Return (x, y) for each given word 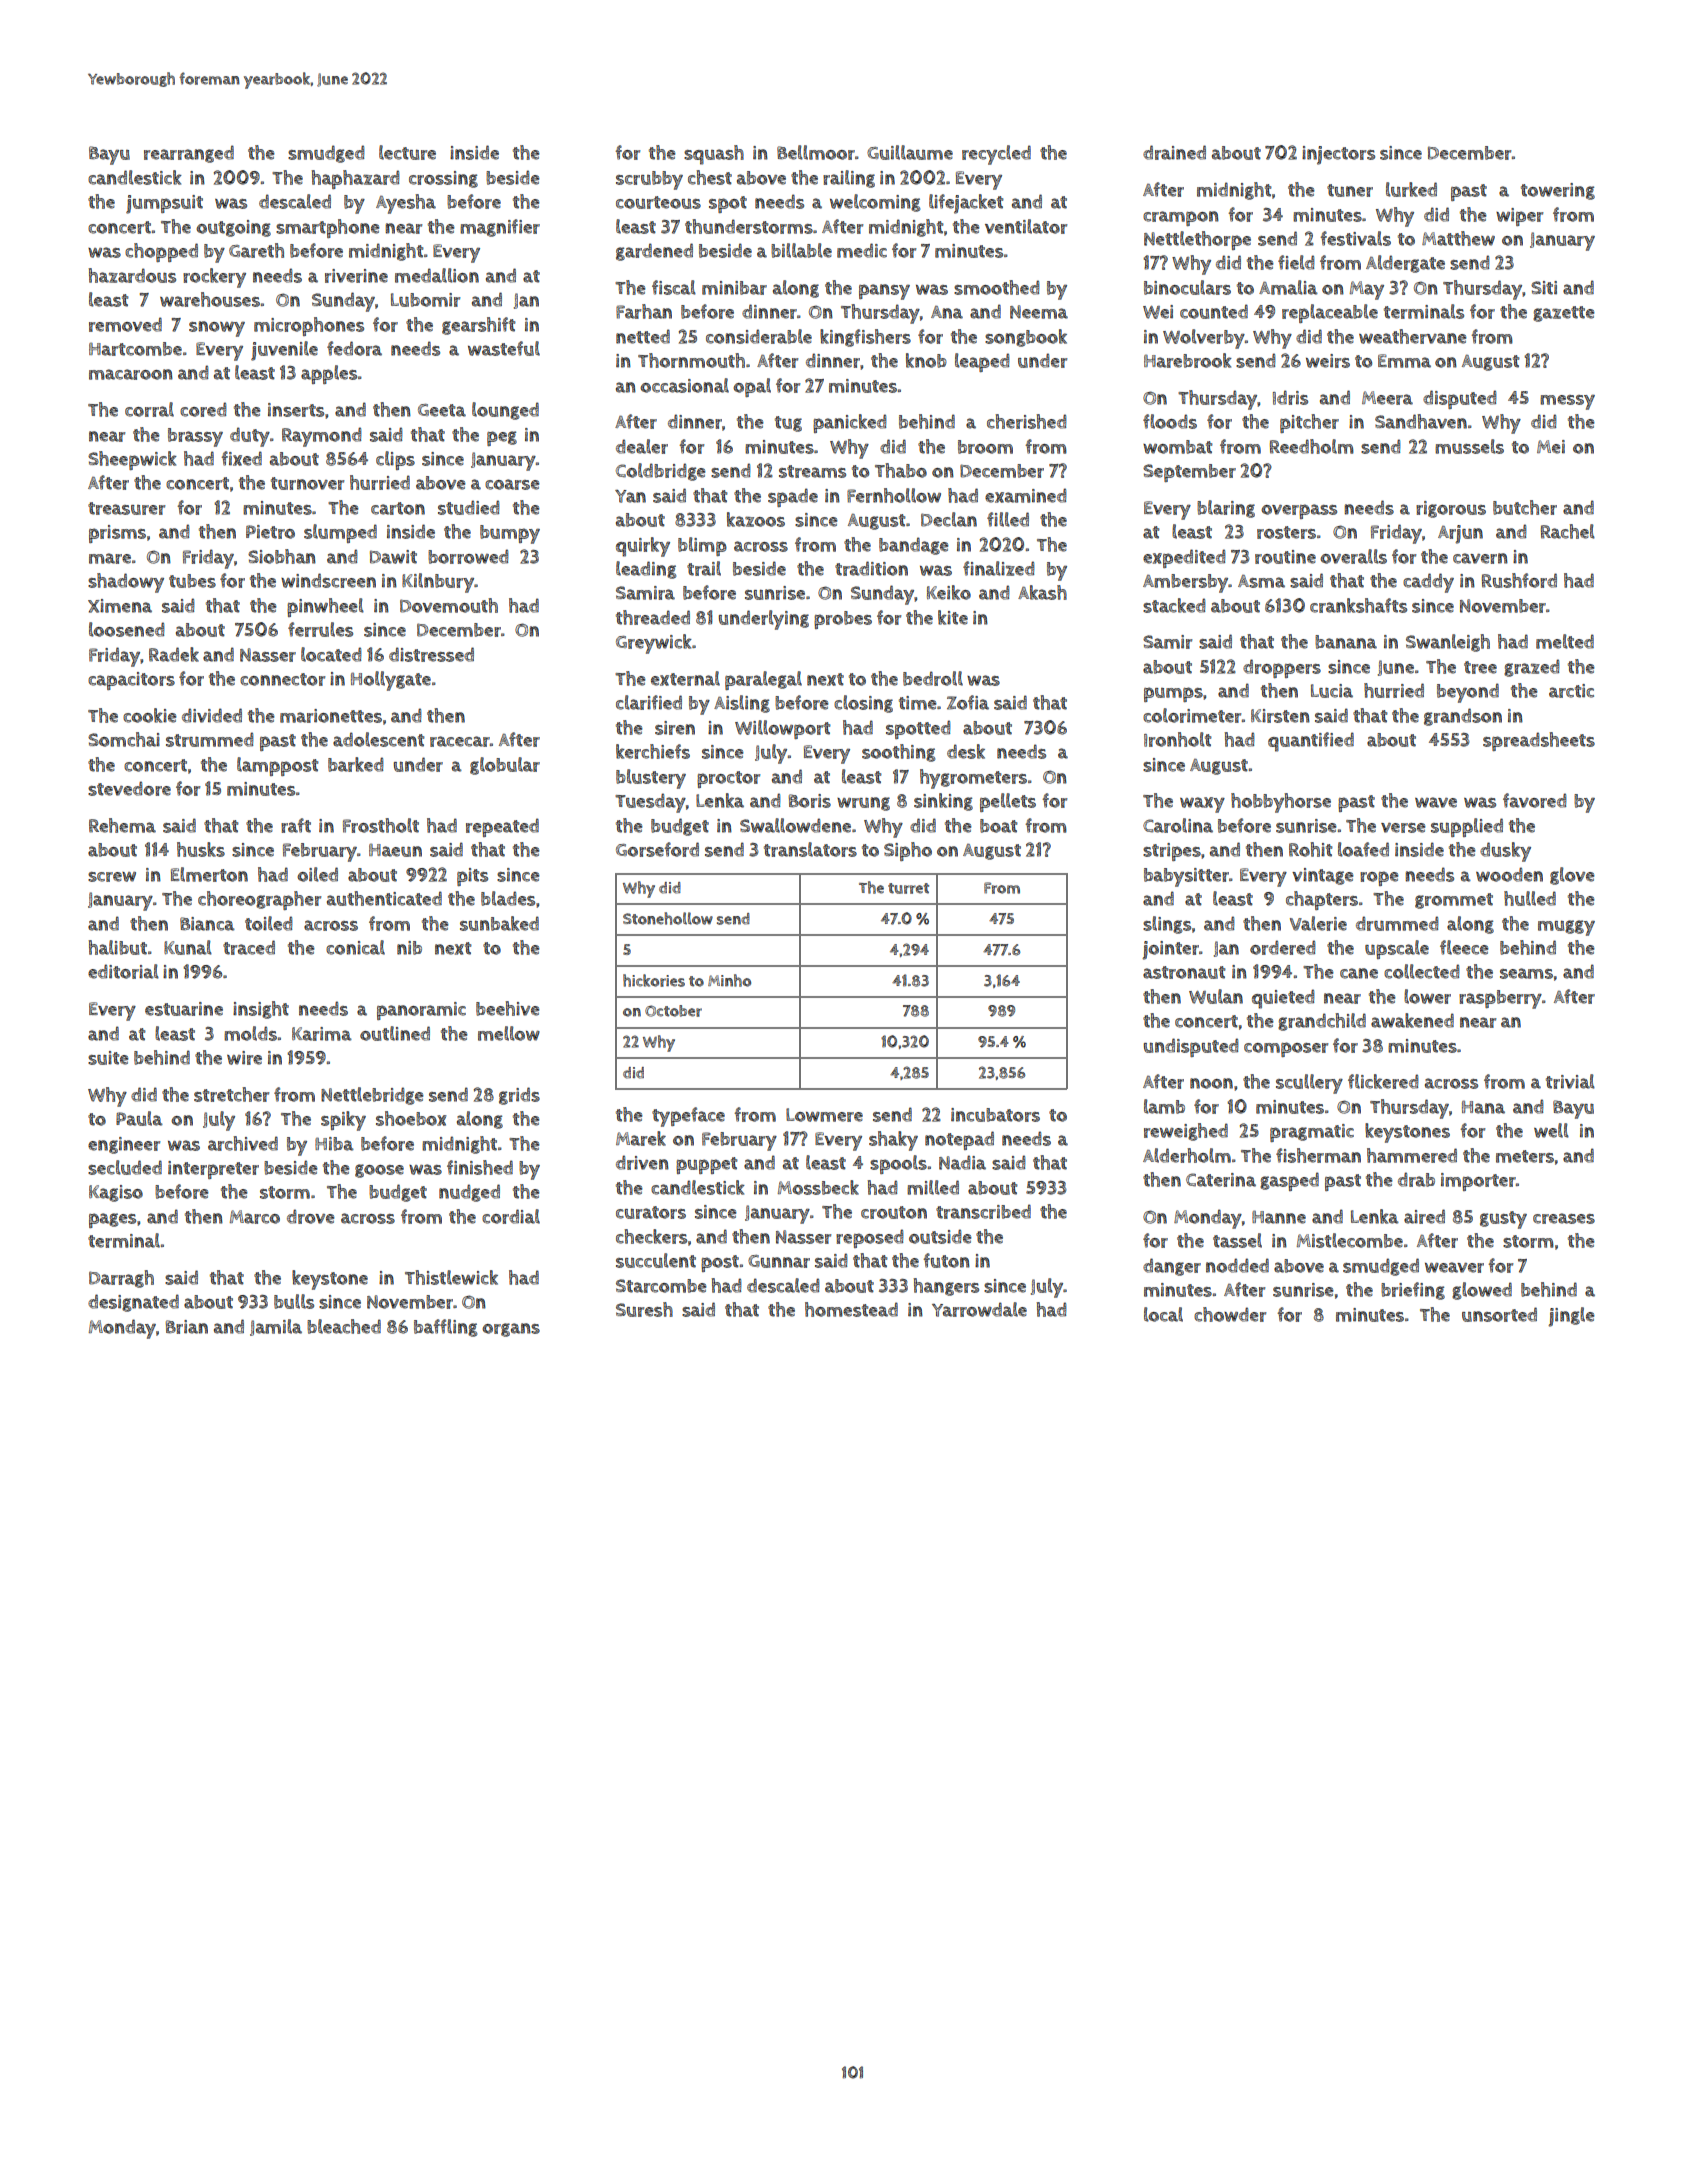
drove (311, 1216)
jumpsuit (164, 204)
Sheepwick (132, 460)
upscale (1397, 949)
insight (261, 1010)
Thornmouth (691, 360)
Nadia (962, 1162)
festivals (1355, 238)
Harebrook (1188, 360)
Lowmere (824, 1115)
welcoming (875, 203)
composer (1286, 1049)
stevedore (129, 788)
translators (810, 849)
